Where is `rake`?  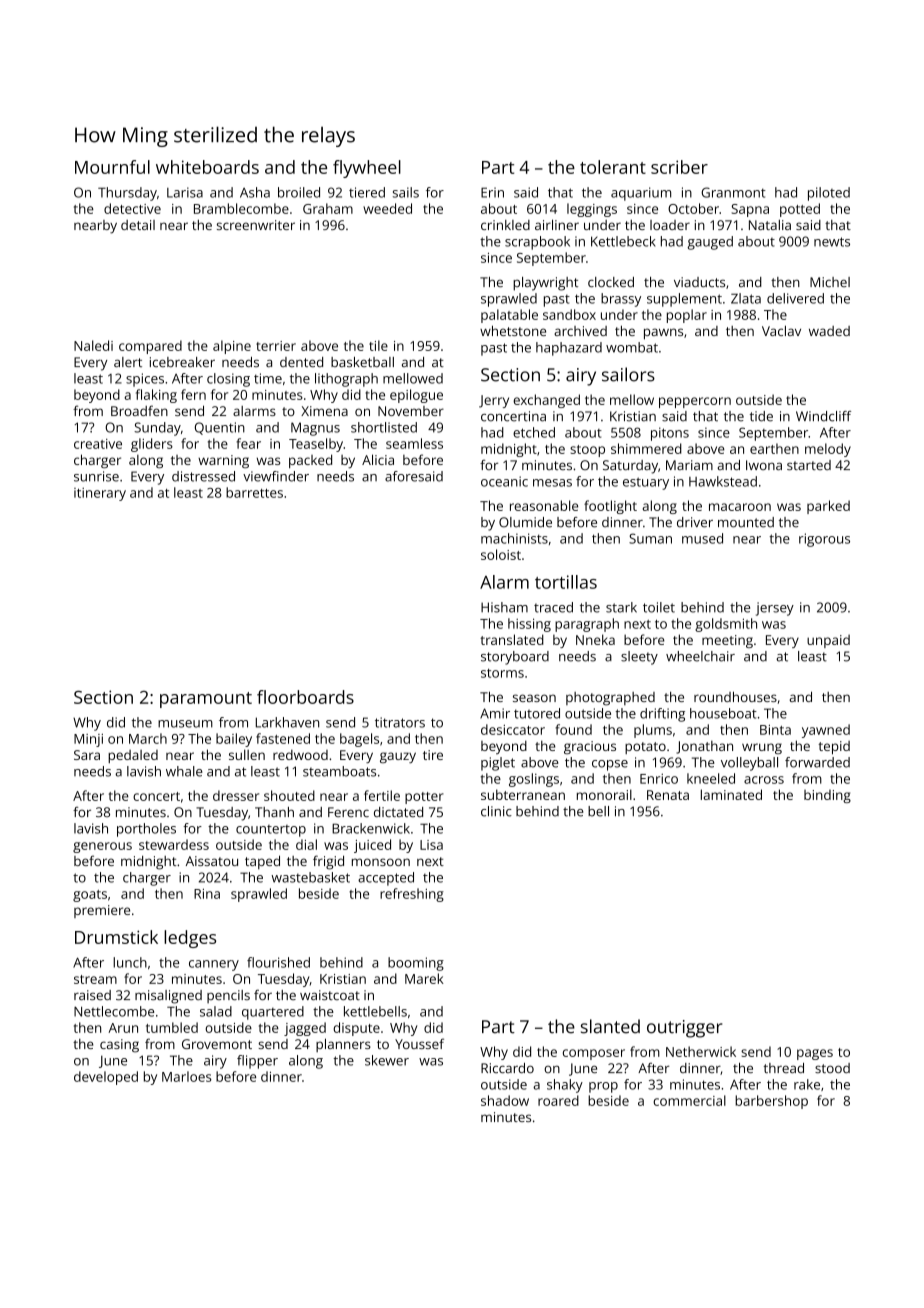
rake is located at coordinates (807, 1084).
